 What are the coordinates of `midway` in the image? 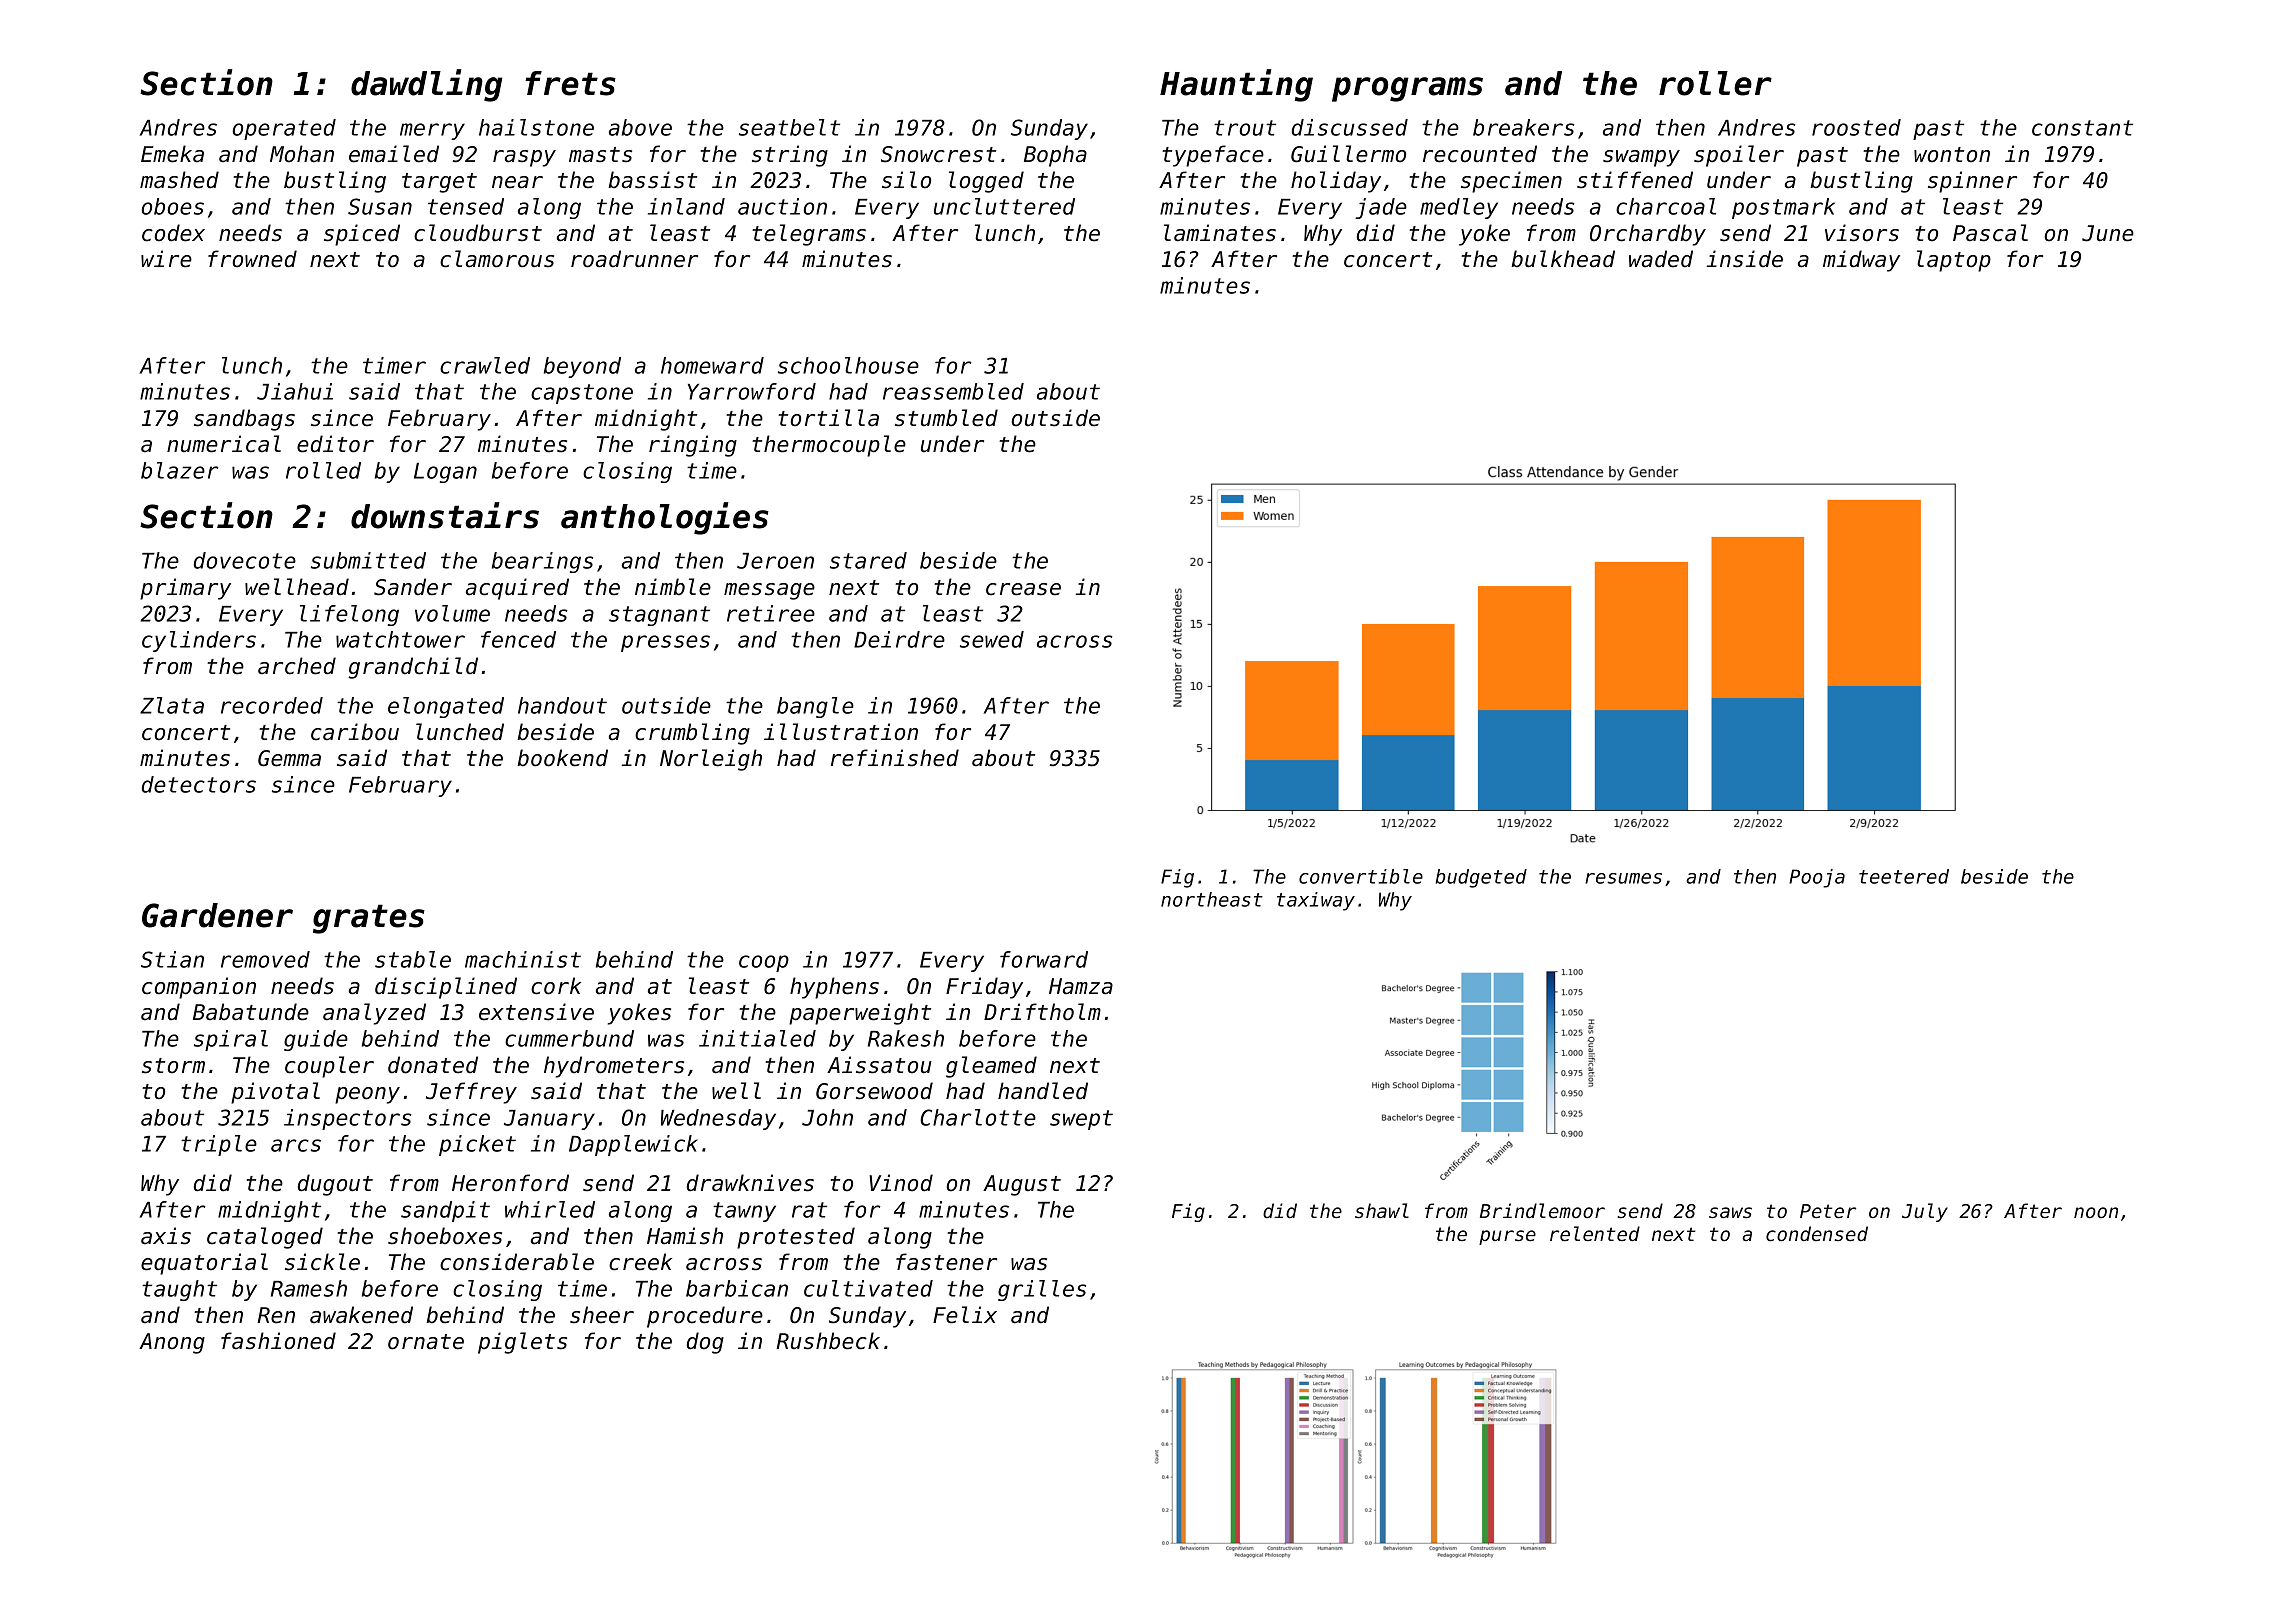 It's located at (1861, 261).
